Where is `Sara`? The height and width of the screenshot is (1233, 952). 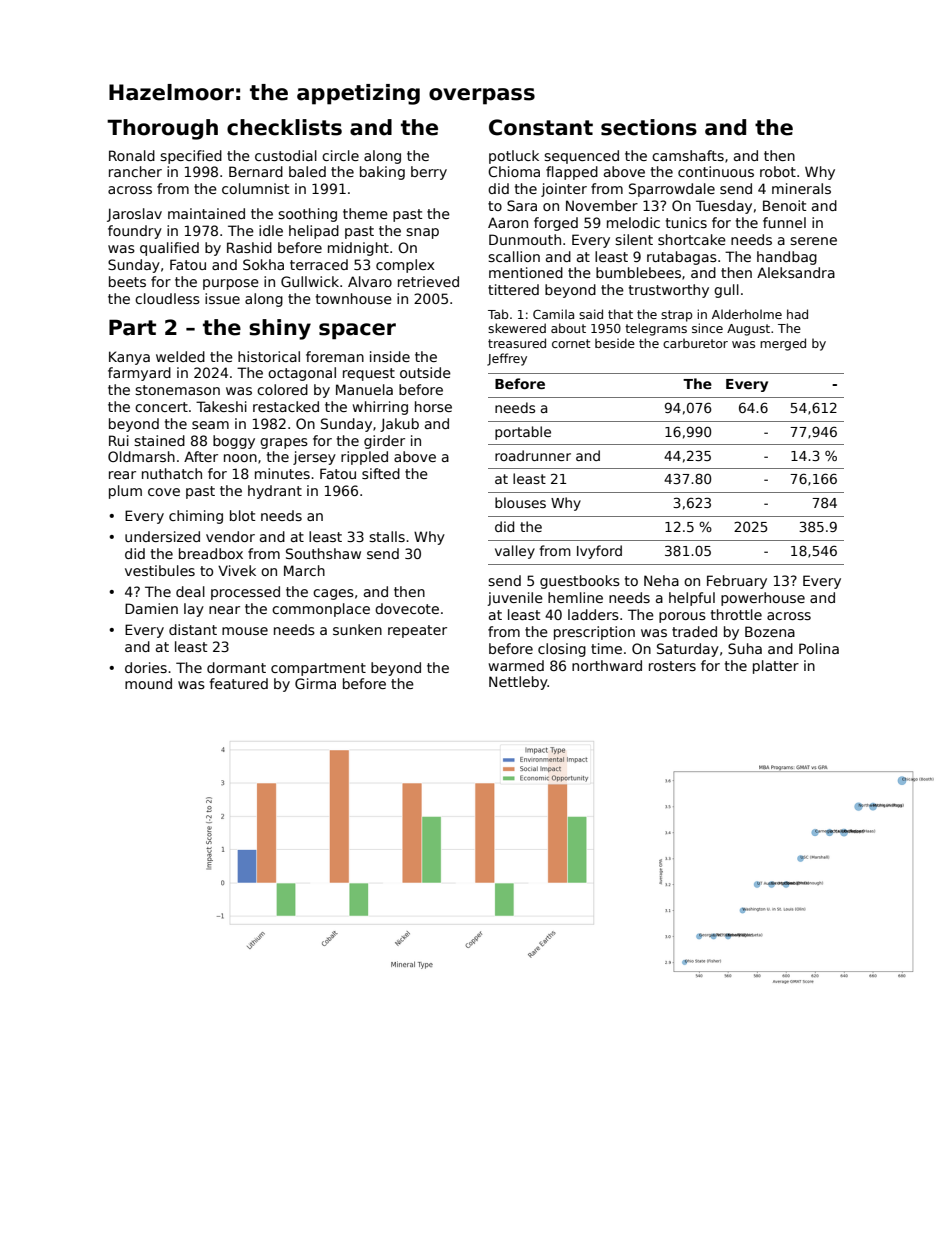
Sara is located at coordinates (522, 205).
